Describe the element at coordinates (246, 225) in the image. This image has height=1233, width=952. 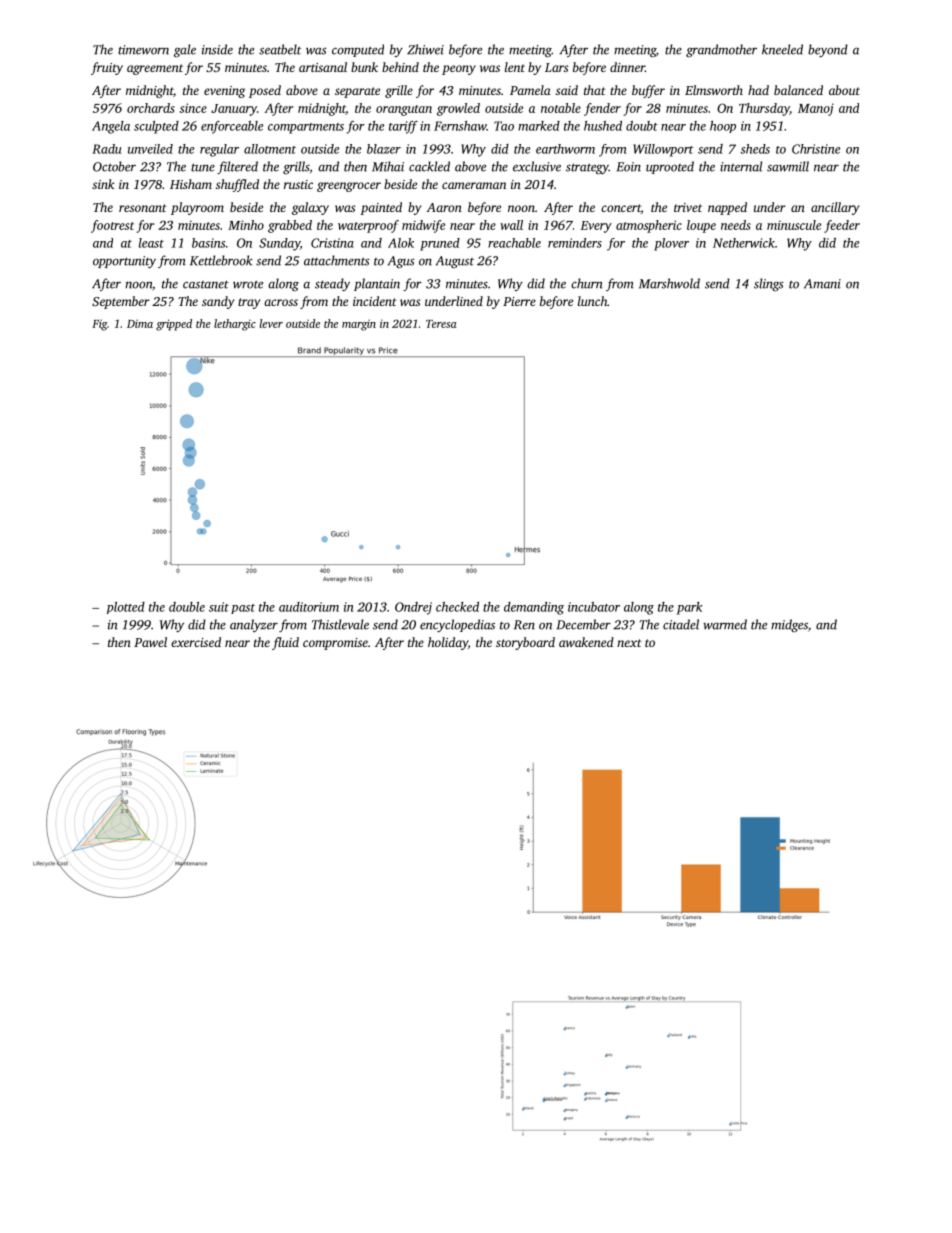
I see `Minho` at that location.
